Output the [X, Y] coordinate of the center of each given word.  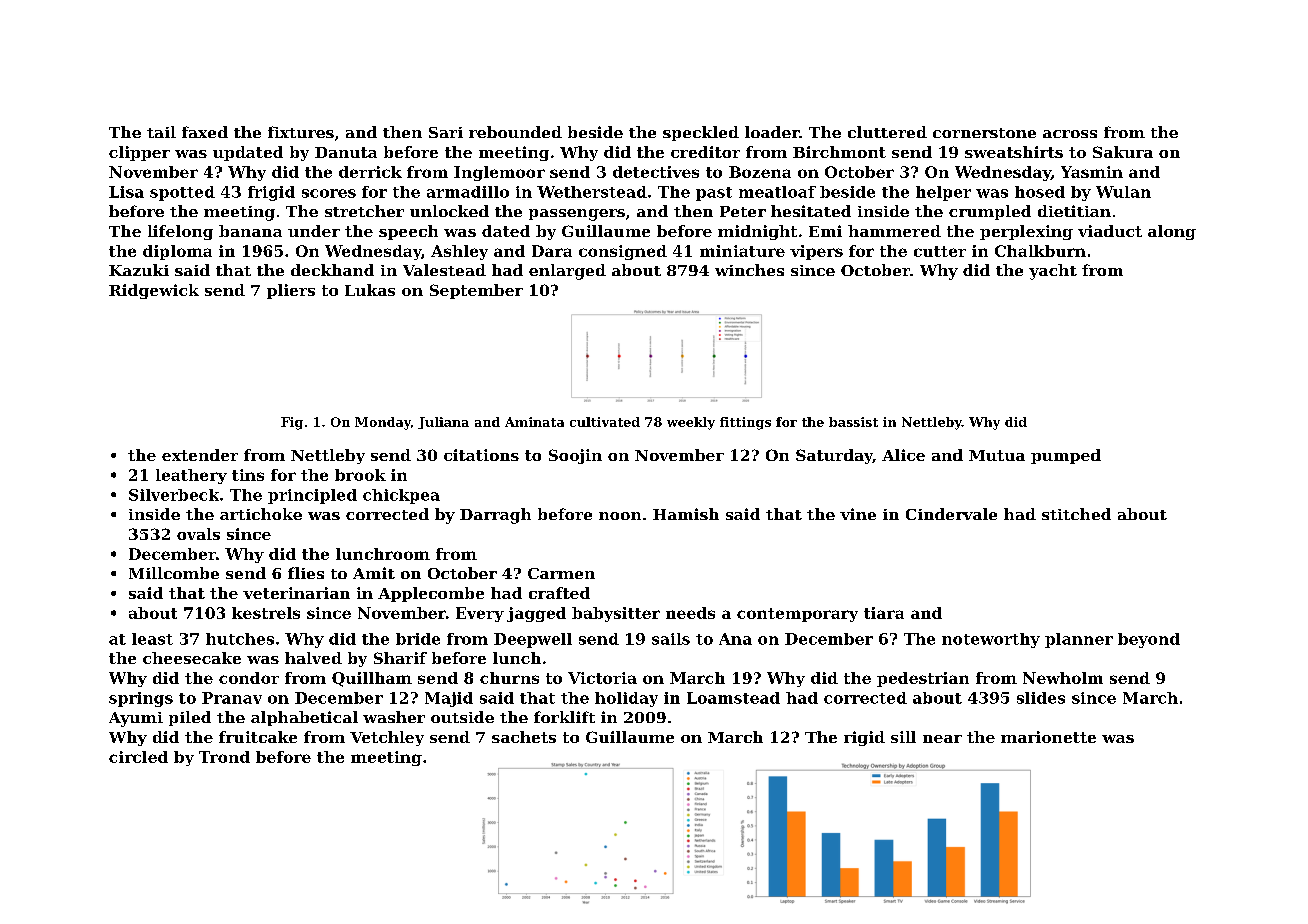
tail [161, 132]
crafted [559, 593]
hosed [1040, 192]
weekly [691, 423]
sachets [524, 737]
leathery [191, 476]
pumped [1066, 456]
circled [138, 757]
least [152, 639]
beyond [1149, 640]
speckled [701, 133]
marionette [1048, 737]
